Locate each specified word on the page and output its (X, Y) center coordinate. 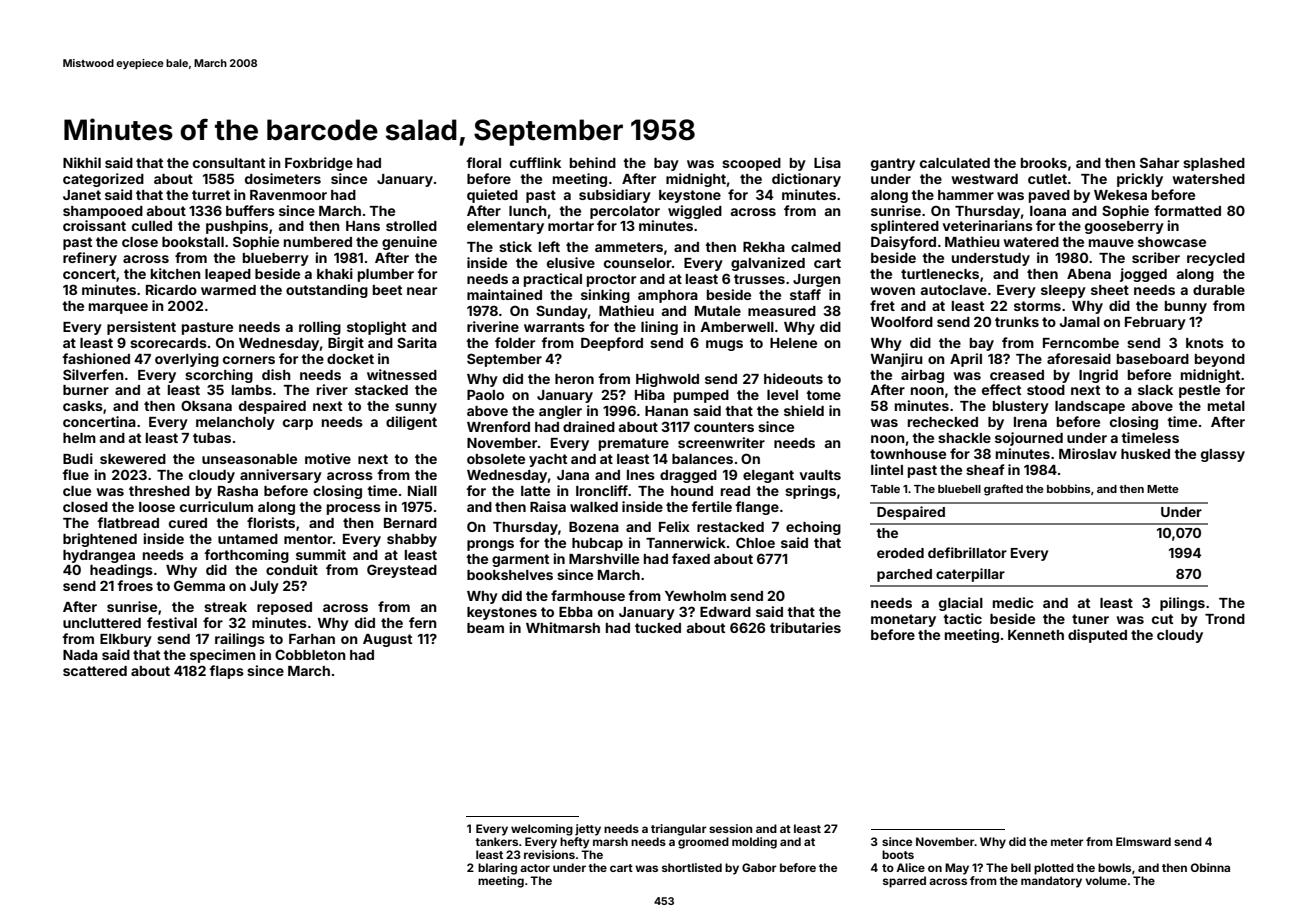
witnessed (402, 374)
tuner (1090, 619)
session (731, 828)
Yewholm (695, 596)
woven (892, 291)
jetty (588, 830)
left (549, 246)
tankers (496, 841)
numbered (318, 242)
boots (898, 854)
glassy (1223, 455)
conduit (292, 569)
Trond (1225, 619)
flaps (226, 672)
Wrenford (498, 426)
